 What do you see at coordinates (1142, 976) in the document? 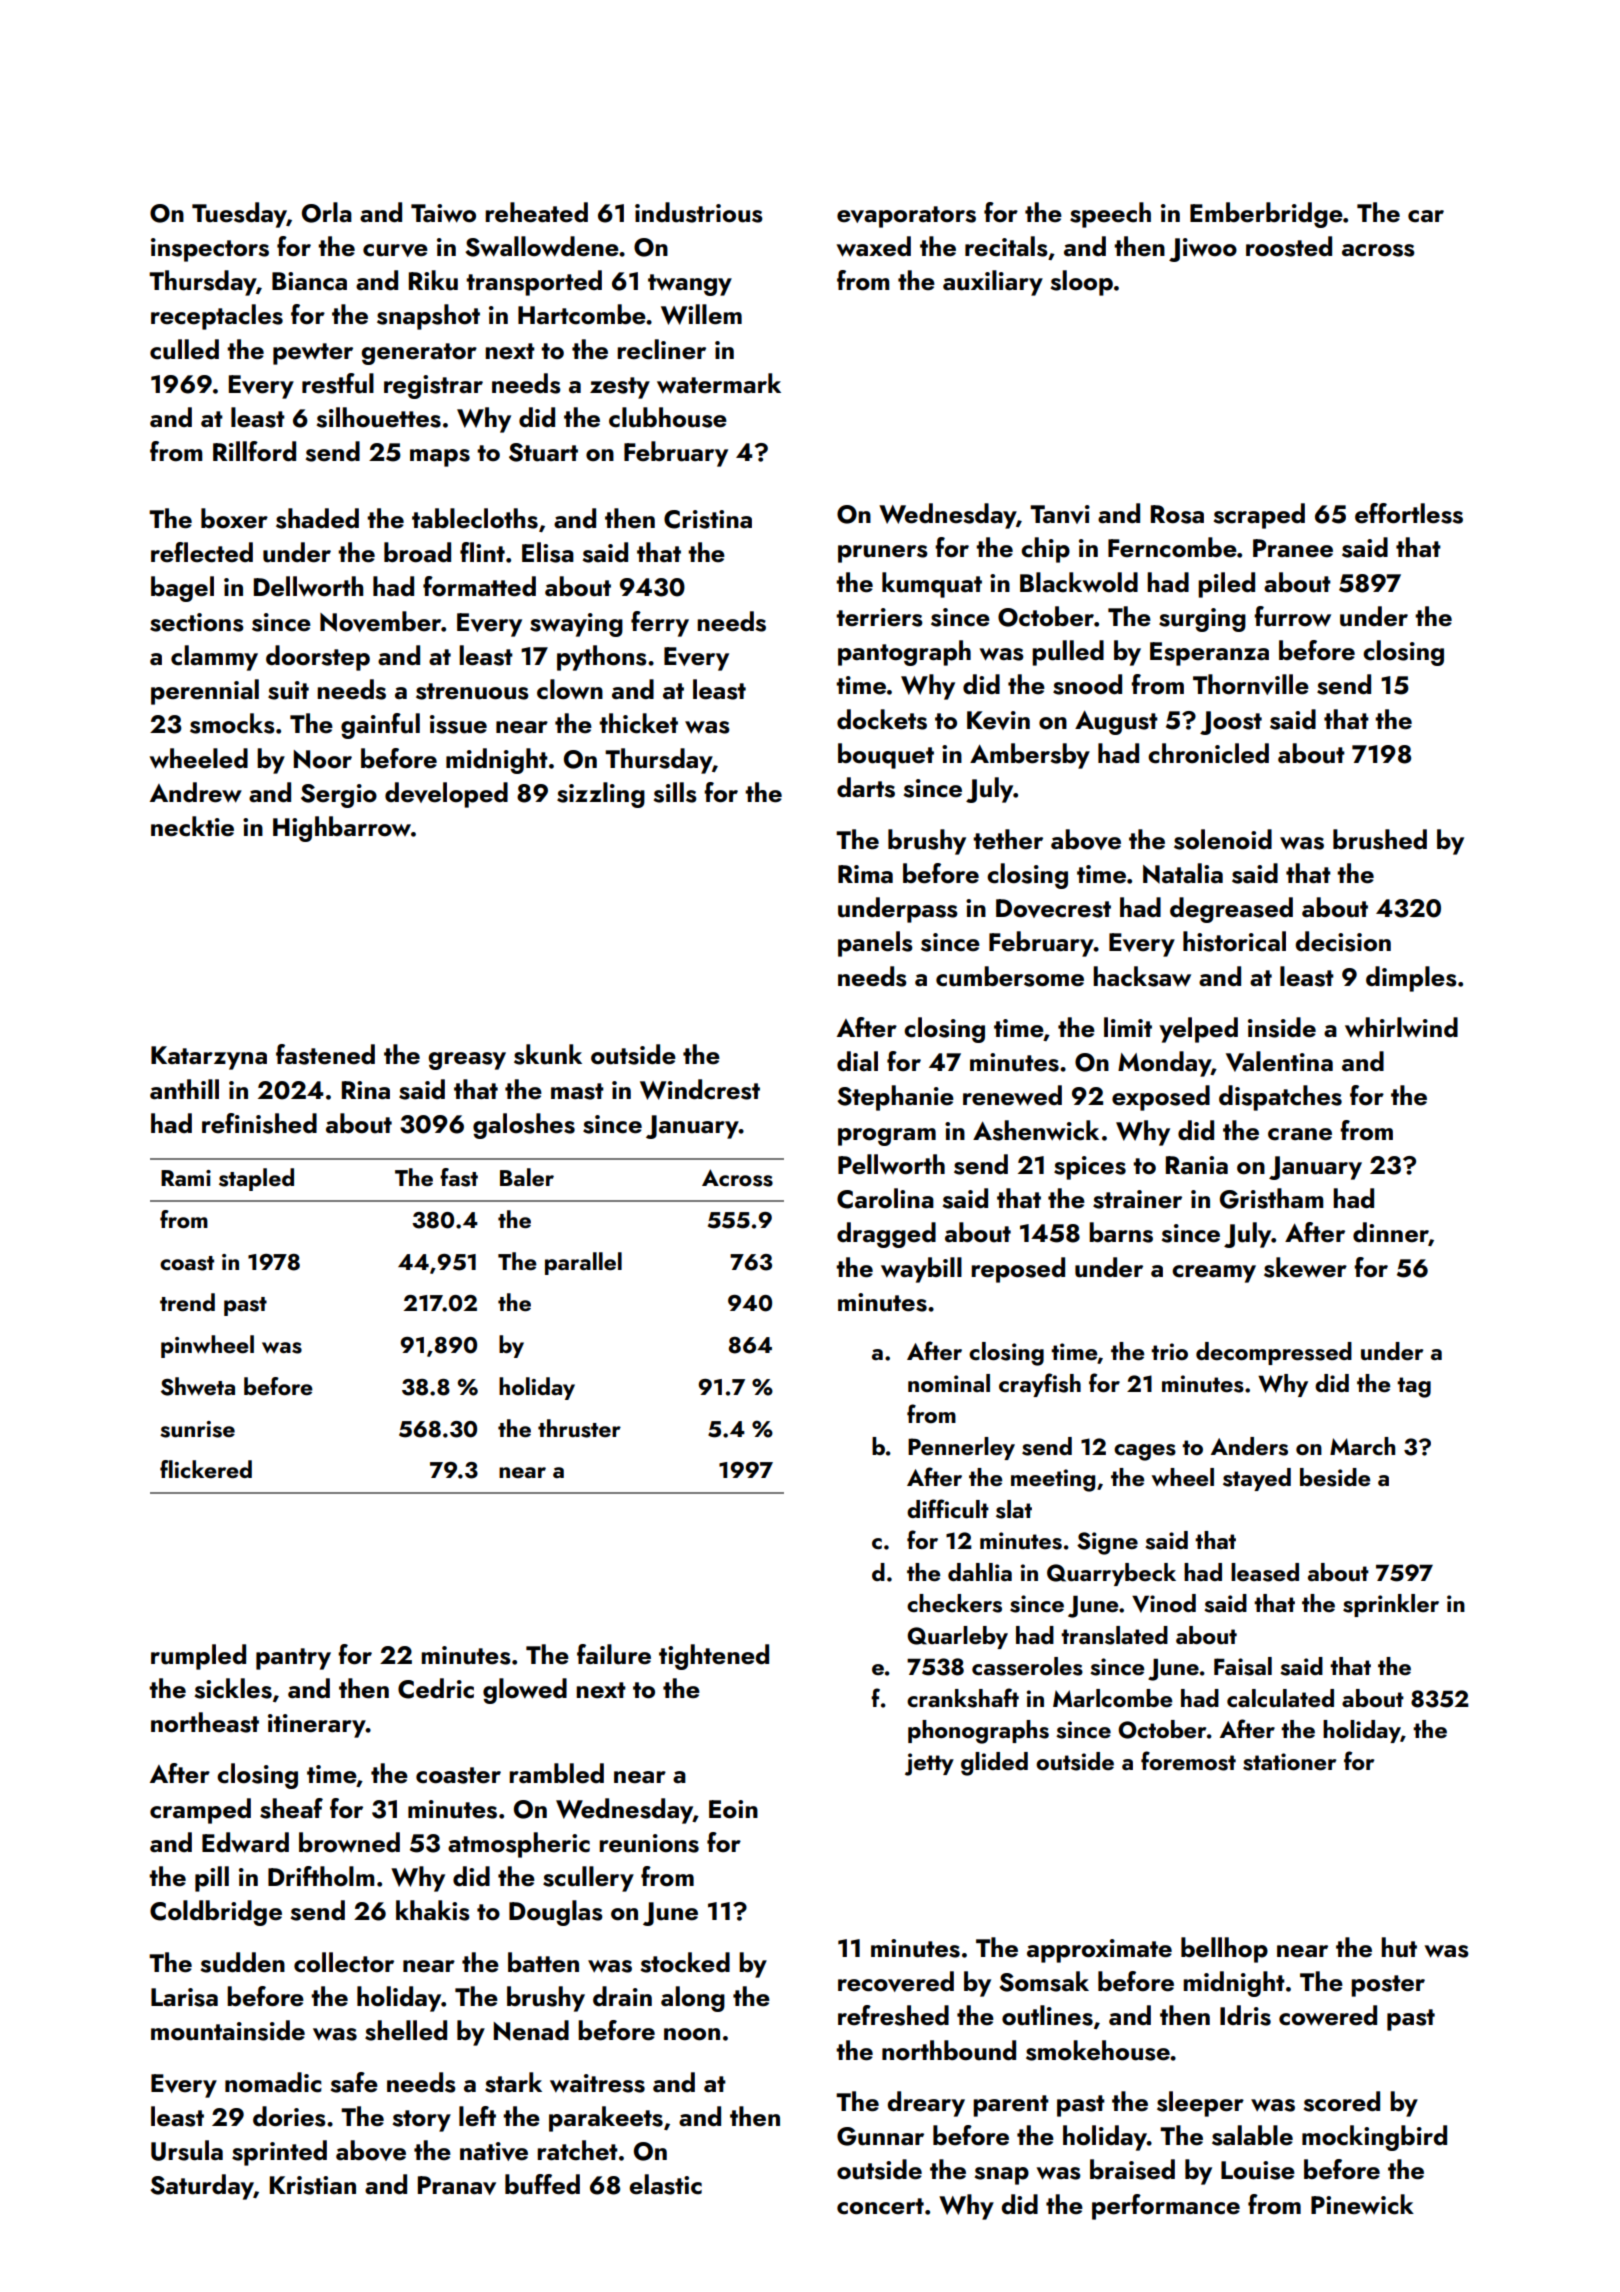
I see `hacksaw` at bounding box center [1142, 976].
